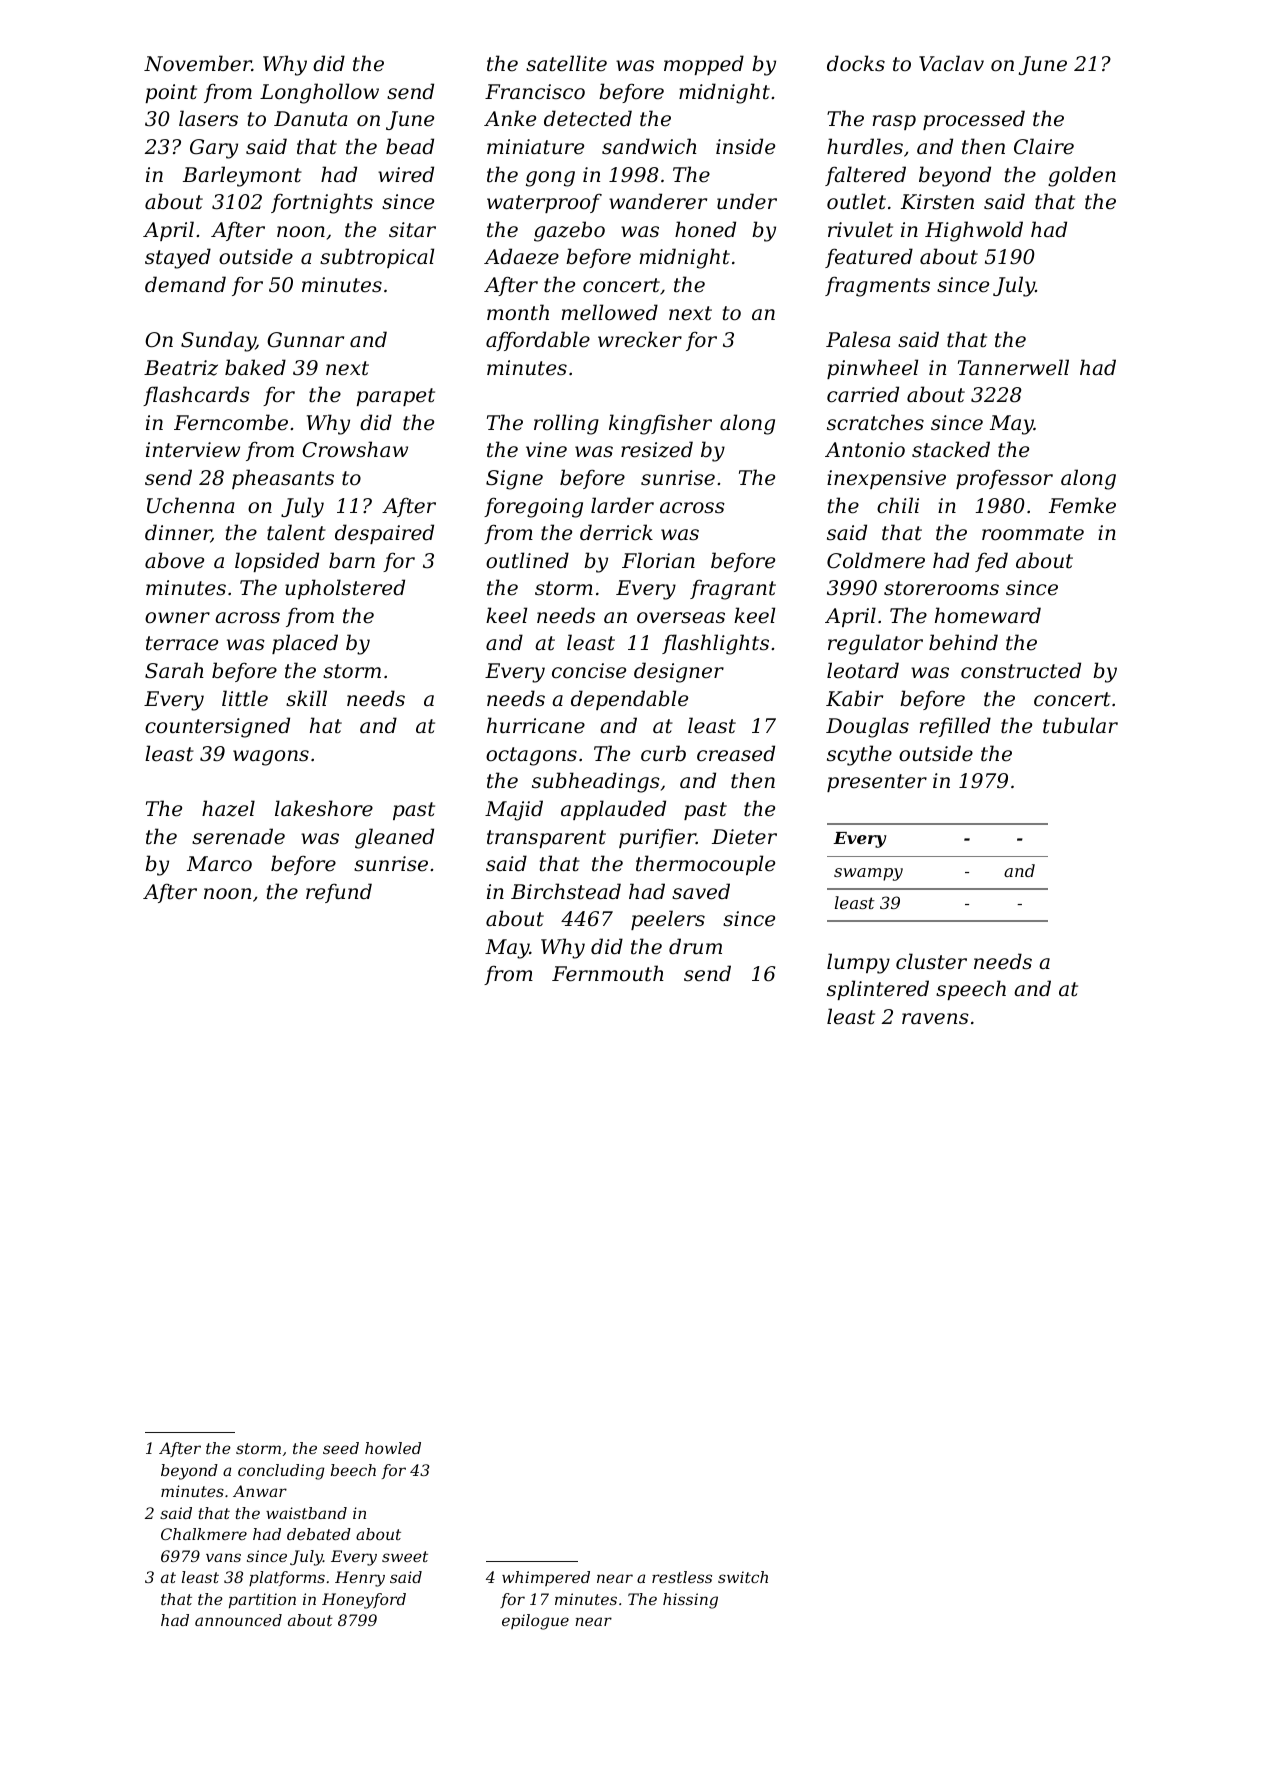 Image resolution: width=1262 pixels, height=1784 pixels. Describe the element at coordinates (971, 990) in the screenshot. I see `speech` at that location.
